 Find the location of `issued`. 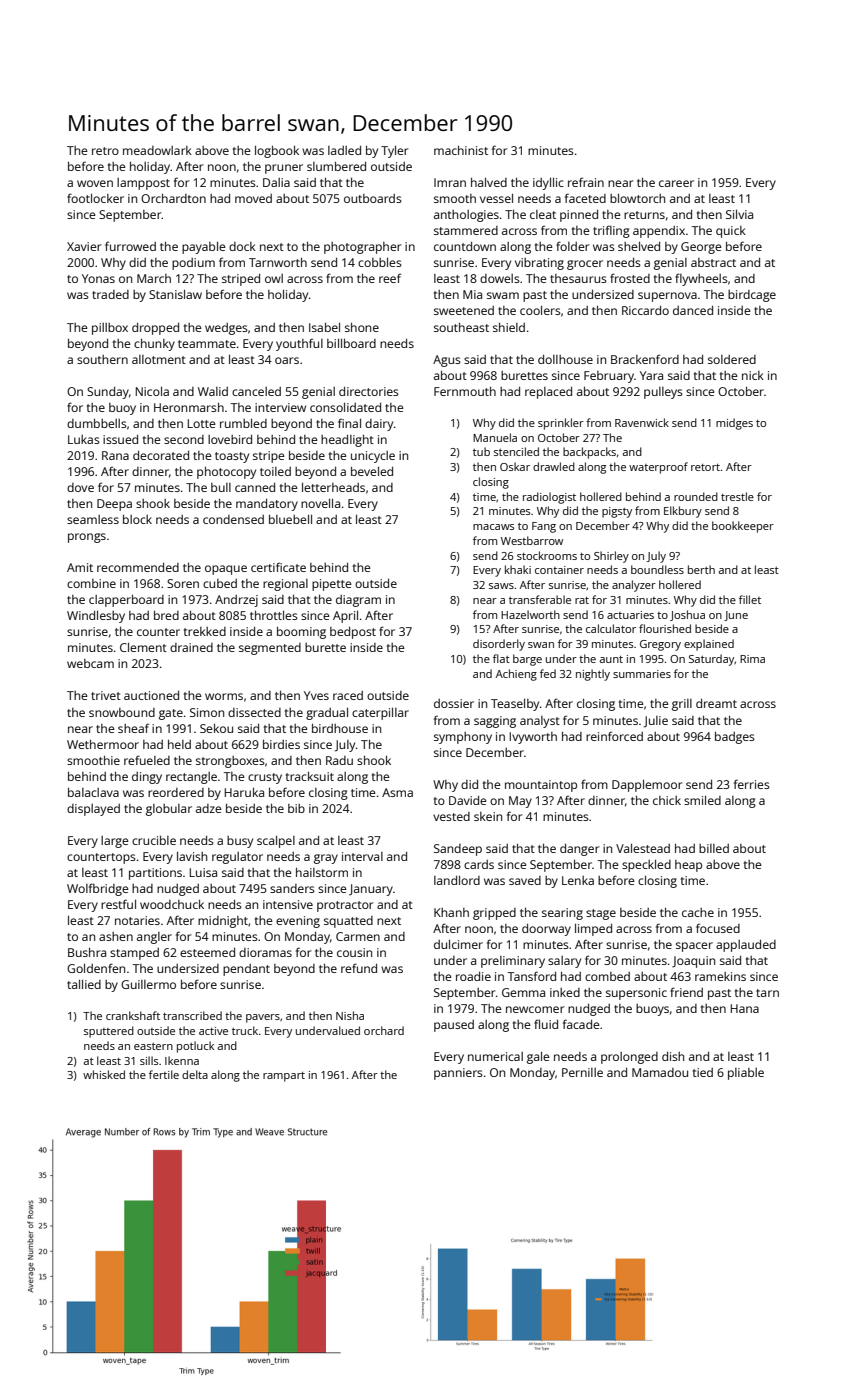

issued is located at coordinates (120, 439).
